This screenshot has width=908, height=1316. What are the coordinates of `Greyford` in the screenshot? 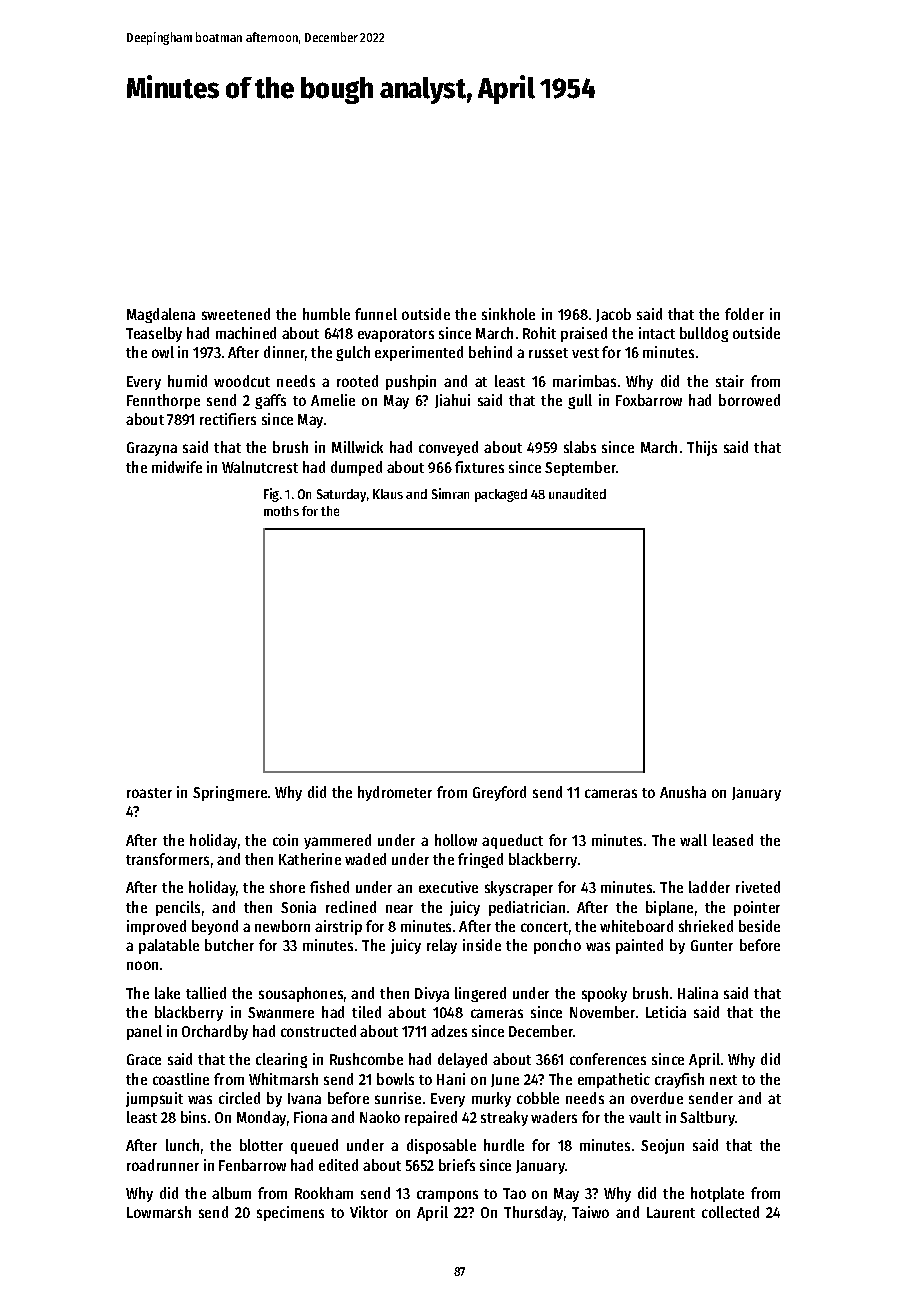 It's located at (499, 793).
